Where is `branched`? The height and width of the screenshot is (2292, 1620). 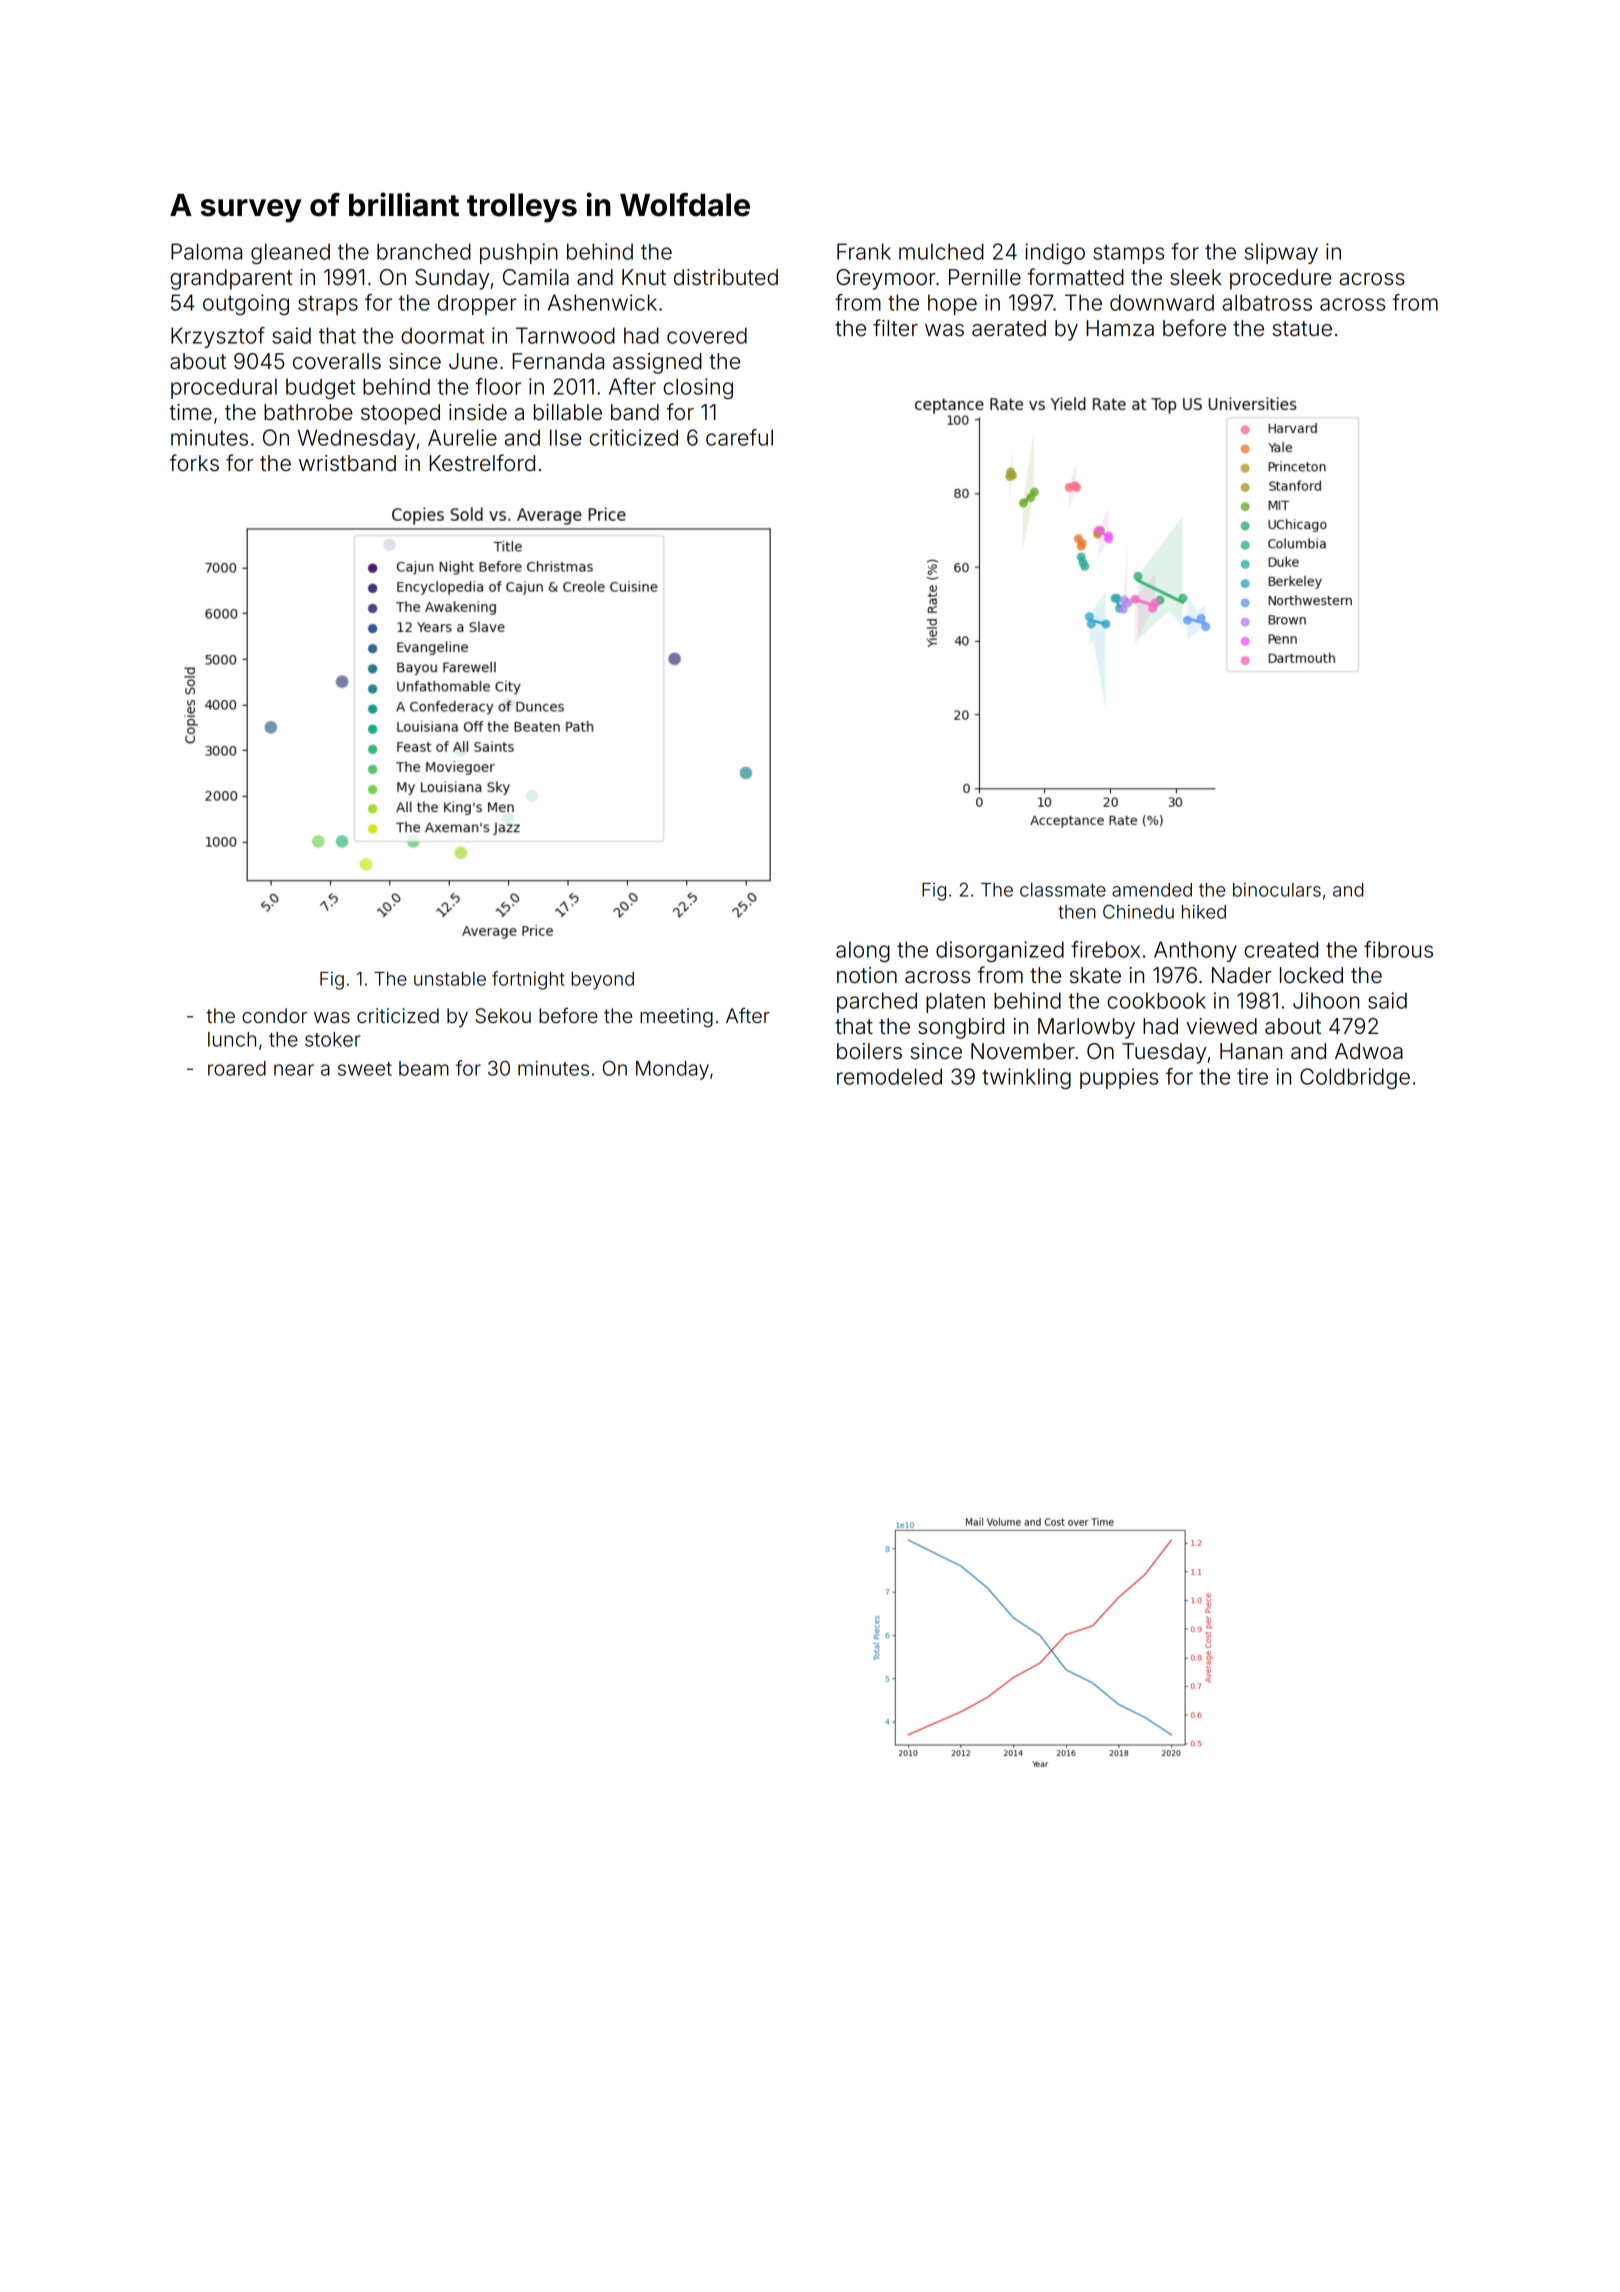 branched is located at coordinates (424, 251).
